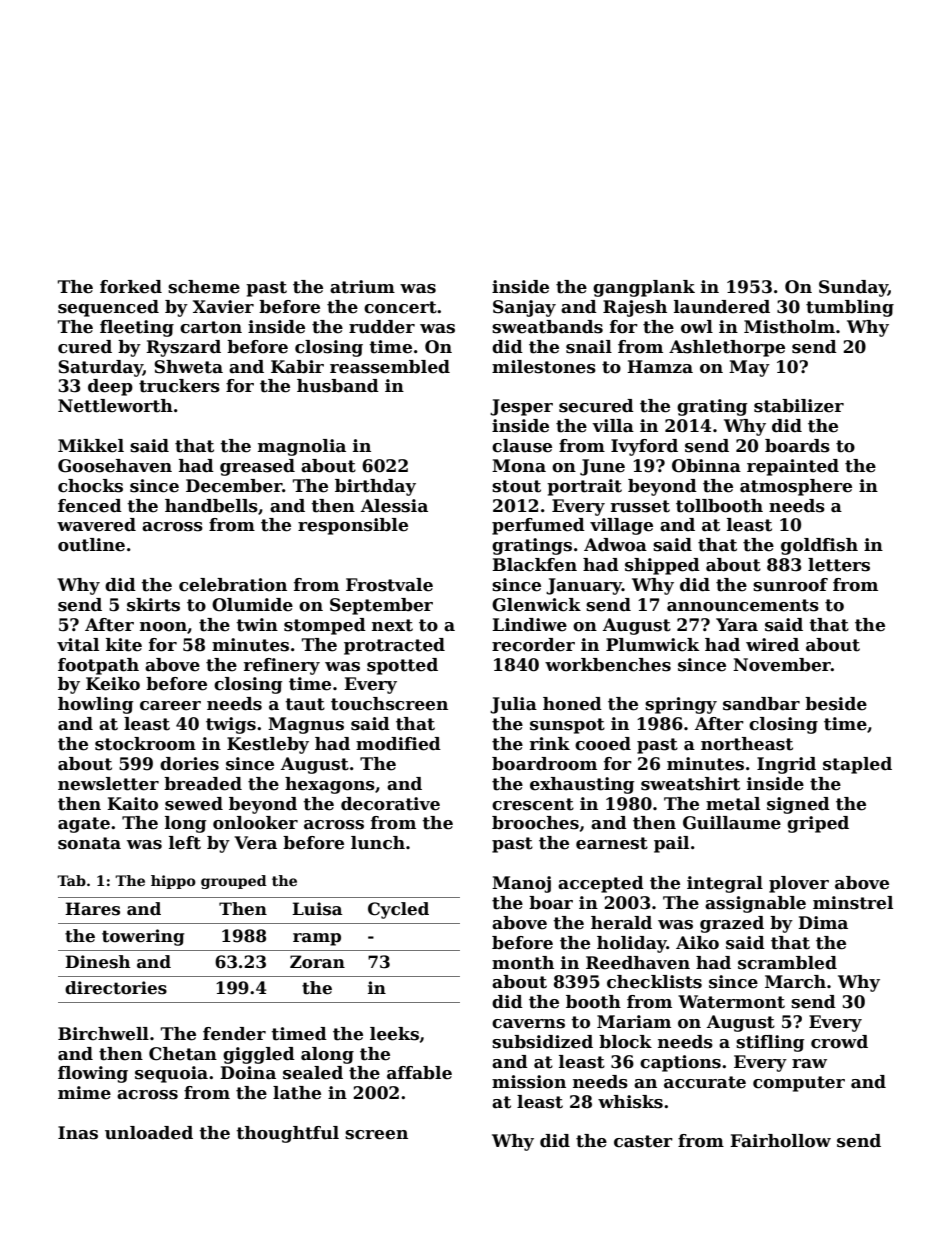 This document has height=1233, width=952. I want to click on sonata, so click(89, 843).
